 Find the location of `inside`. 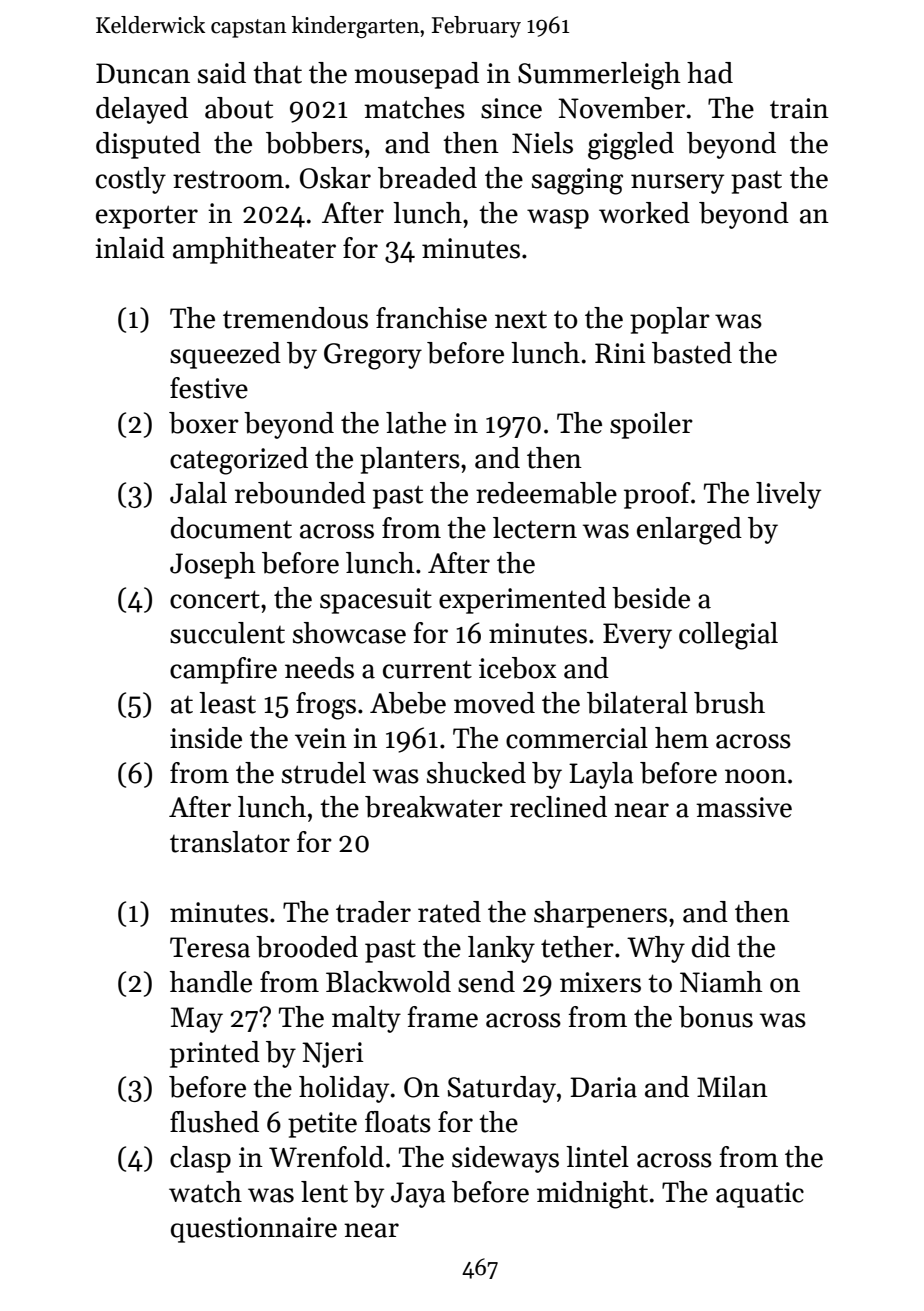

inside is located at coordinates (206, 738).
